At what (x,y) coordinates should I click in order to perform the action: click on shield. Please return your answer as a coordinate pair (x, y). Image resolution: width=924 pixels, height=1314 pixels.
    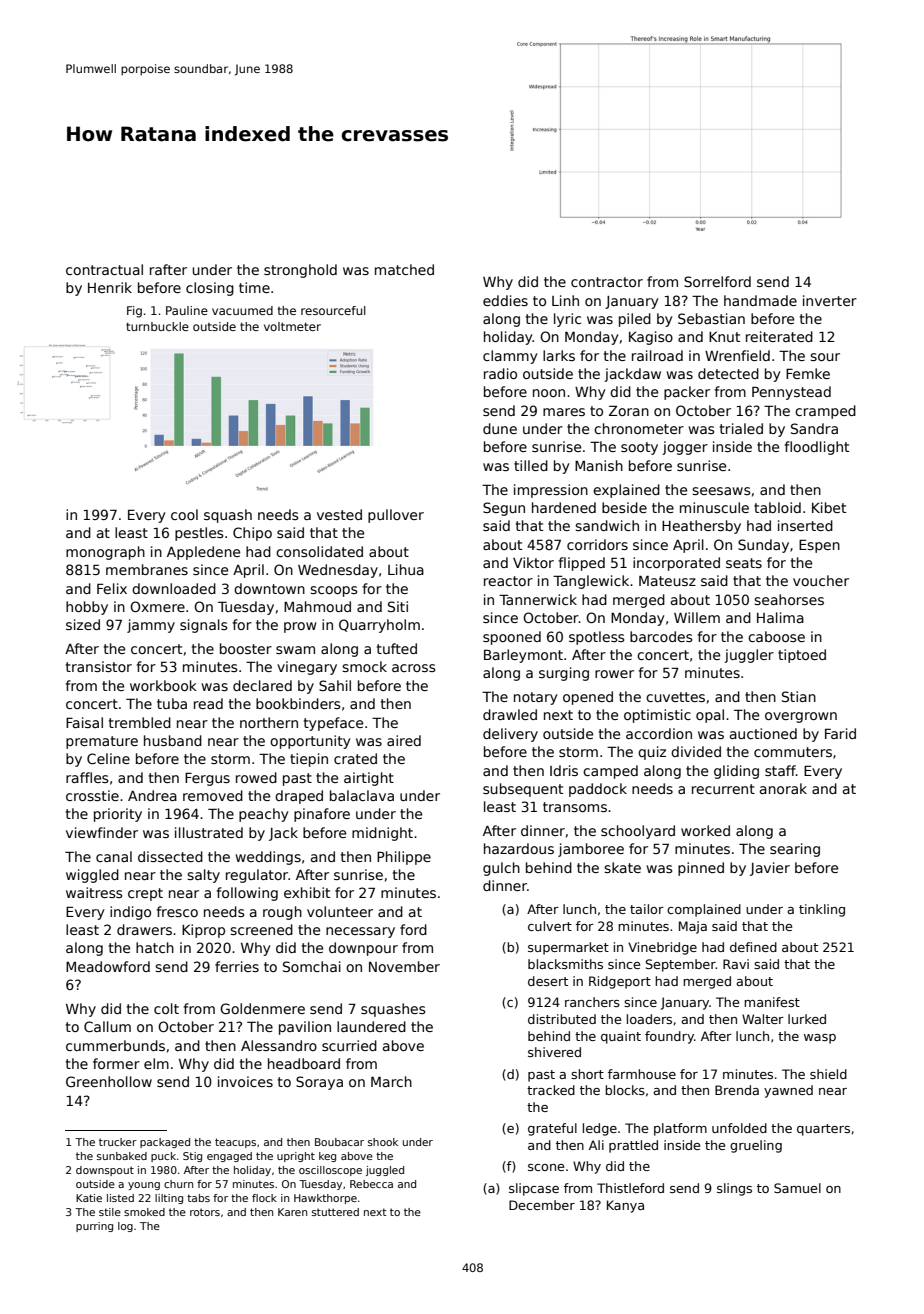
    Looking at the image, I should click on (828, 1074).
